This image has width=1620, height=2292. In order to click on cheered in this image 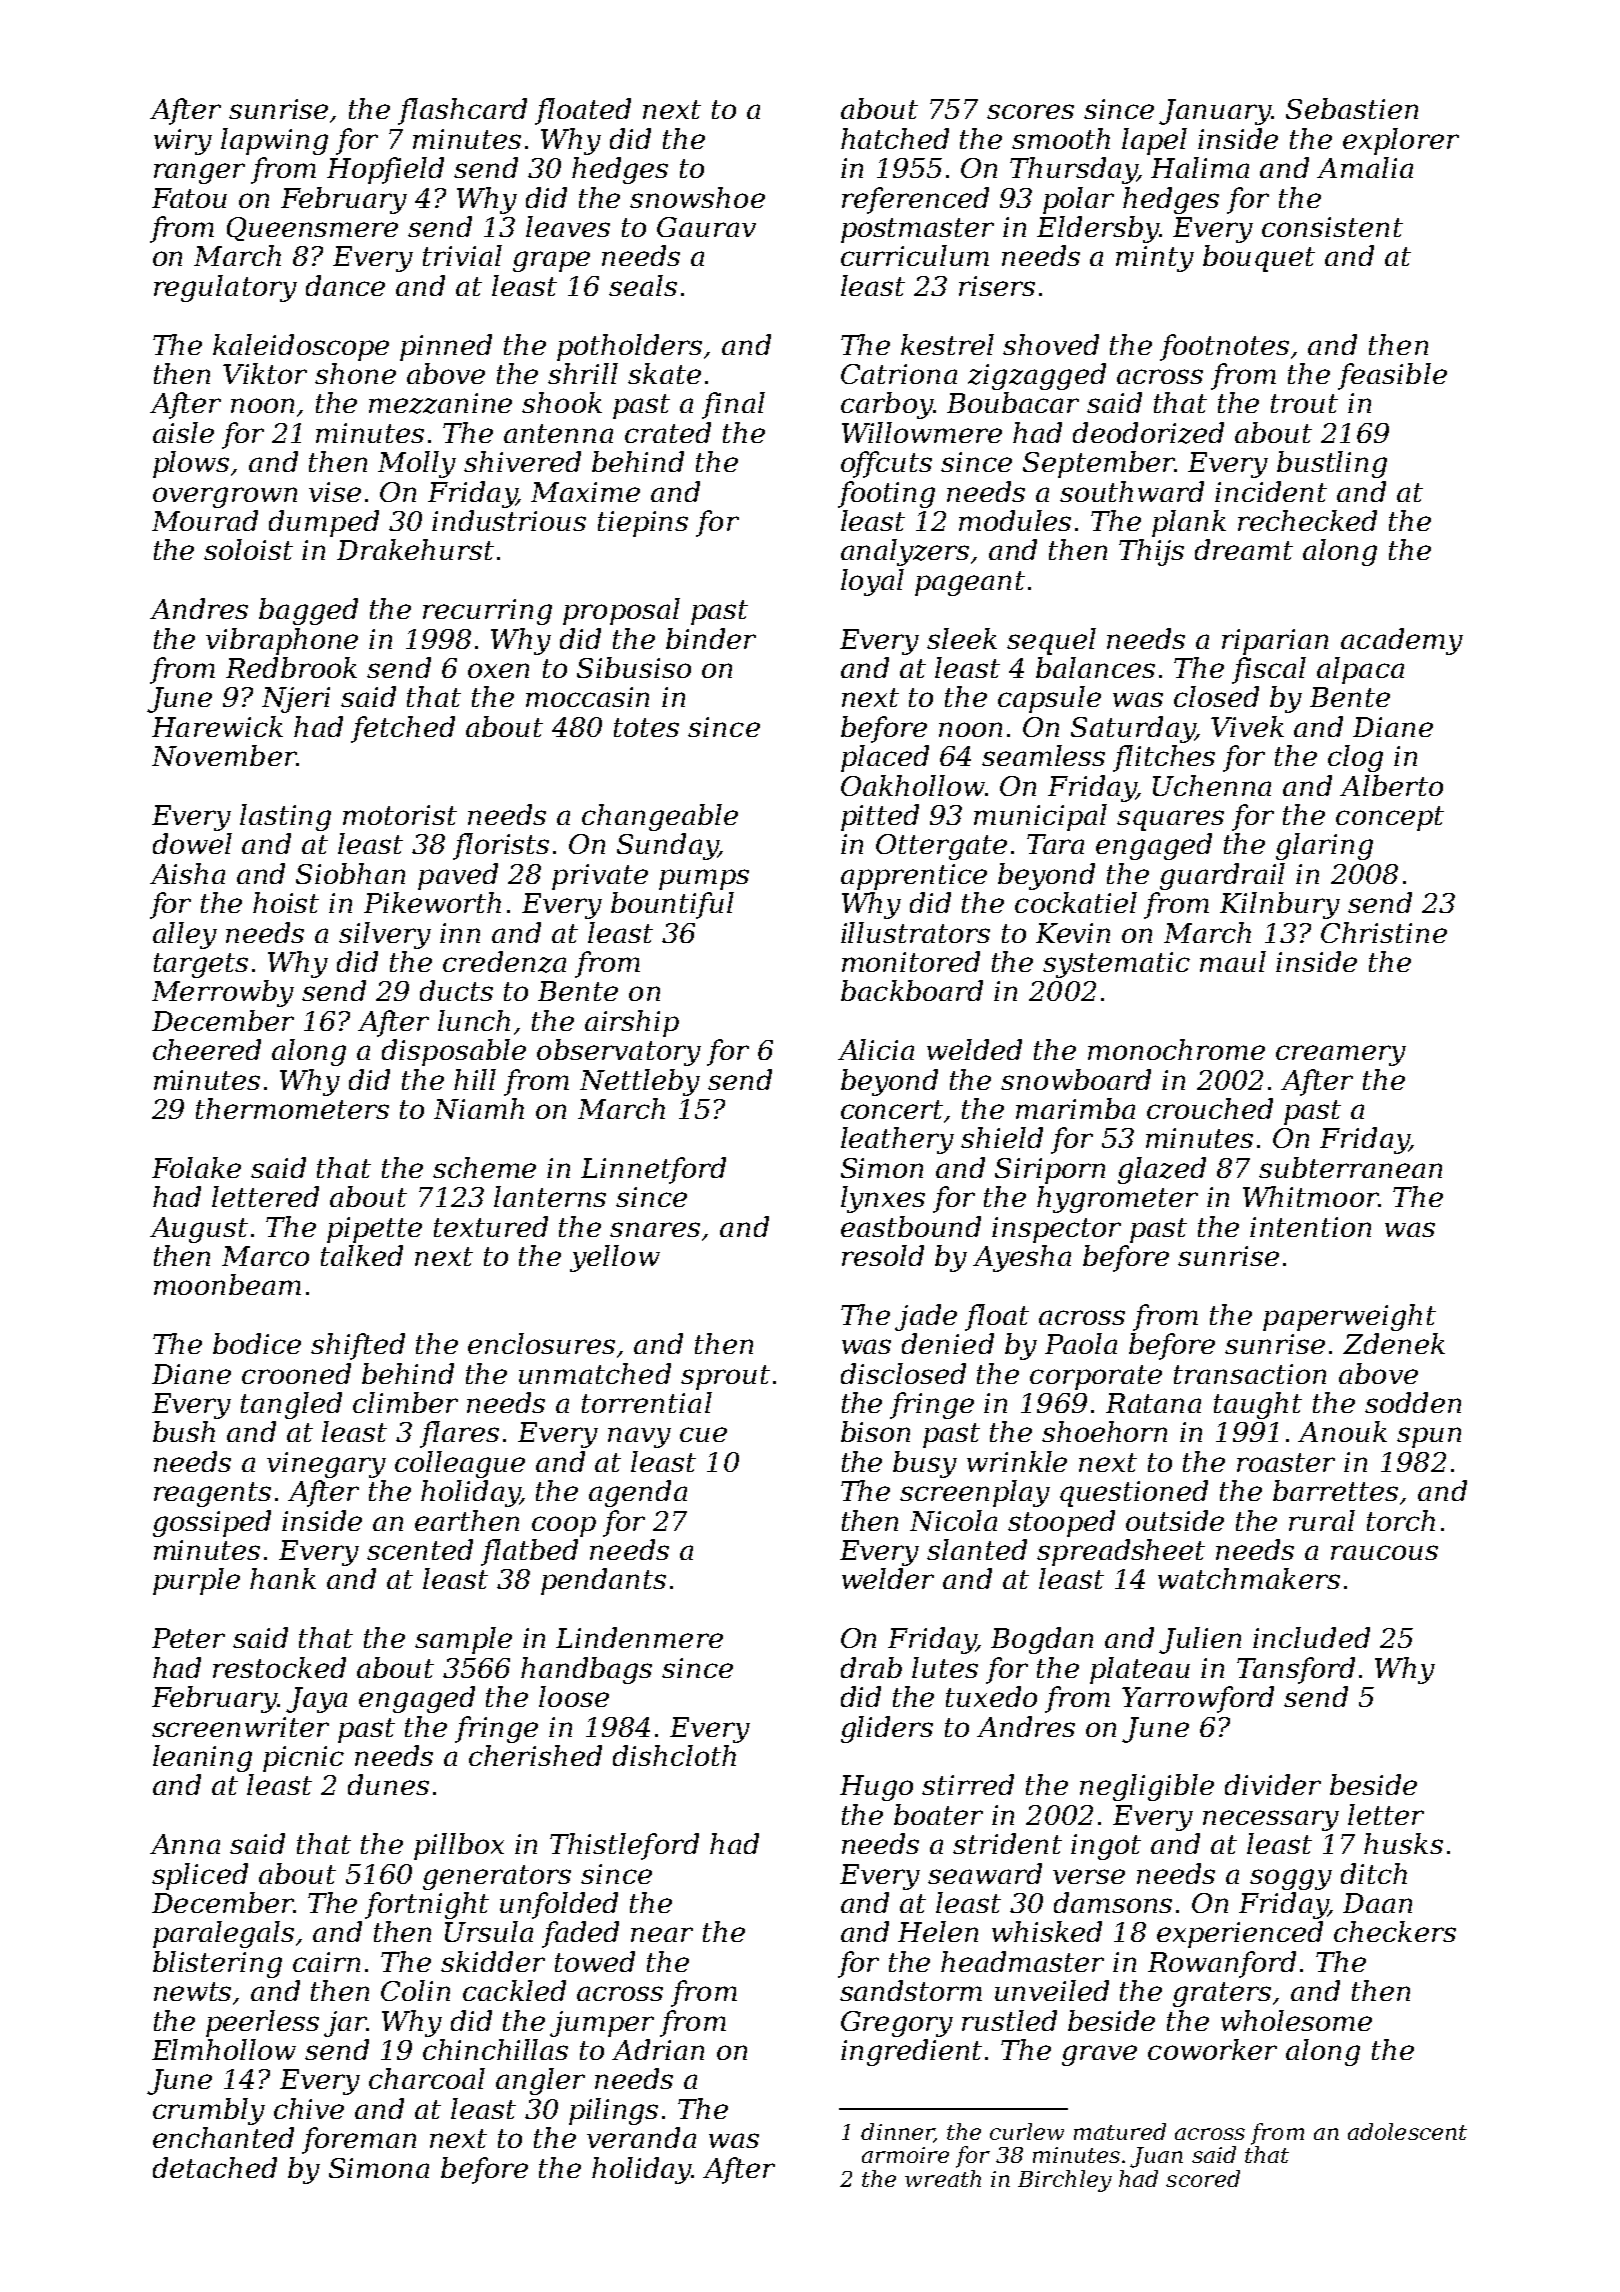, I will do `click(207, 1049)`.
